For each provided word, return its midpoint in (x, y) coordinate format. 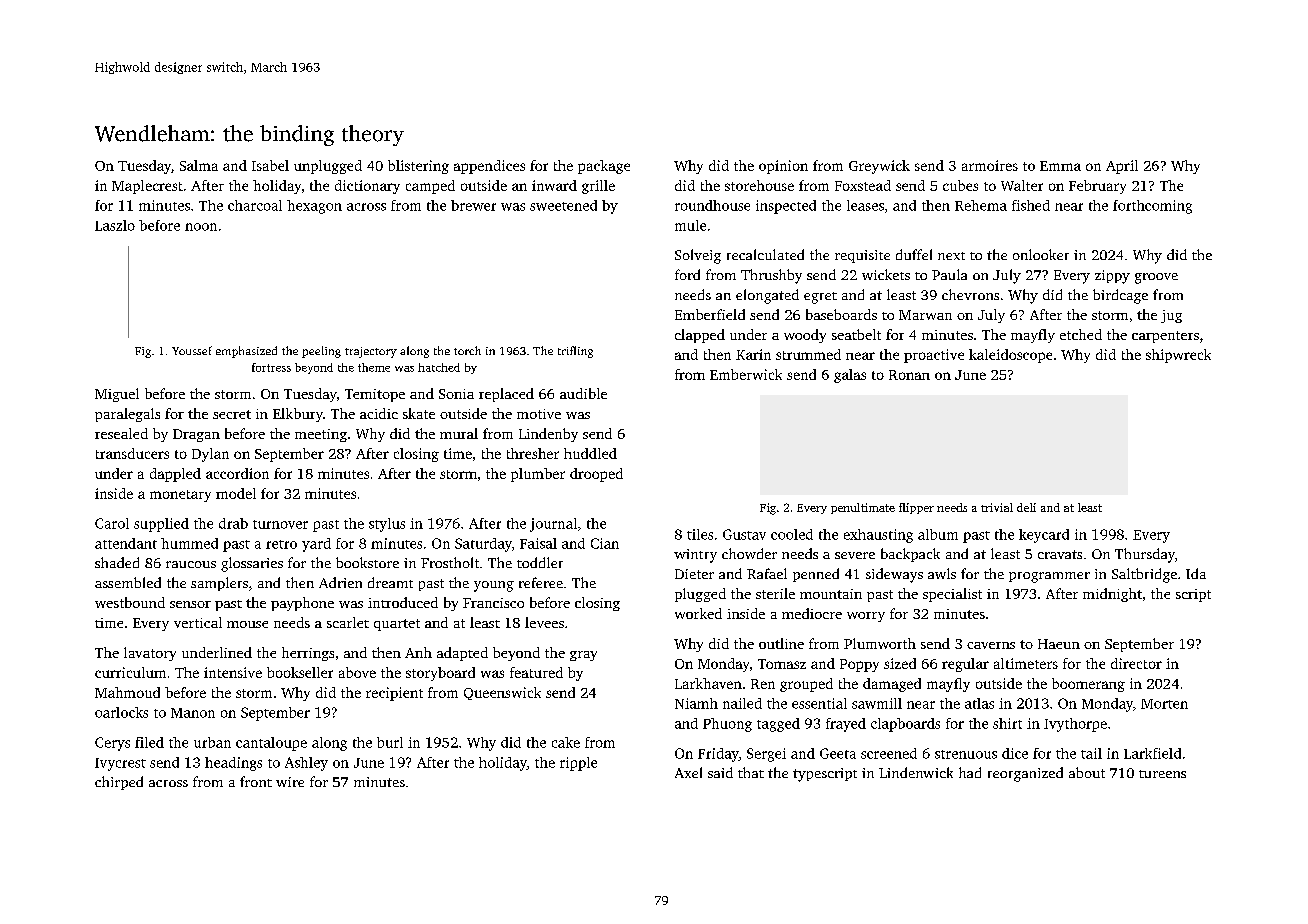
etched (1081, 334)
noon (201, 227)
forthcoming (1152, 207)
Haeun (1059, 644)
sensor (190, 604)
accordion (237, 473)
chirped (119, 783)
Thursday (1145, 555)
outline (781, 643)
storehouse (759, 185)
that (751, 772)
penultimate (863, 508)
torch (467, 350)
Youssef (192, 350)
